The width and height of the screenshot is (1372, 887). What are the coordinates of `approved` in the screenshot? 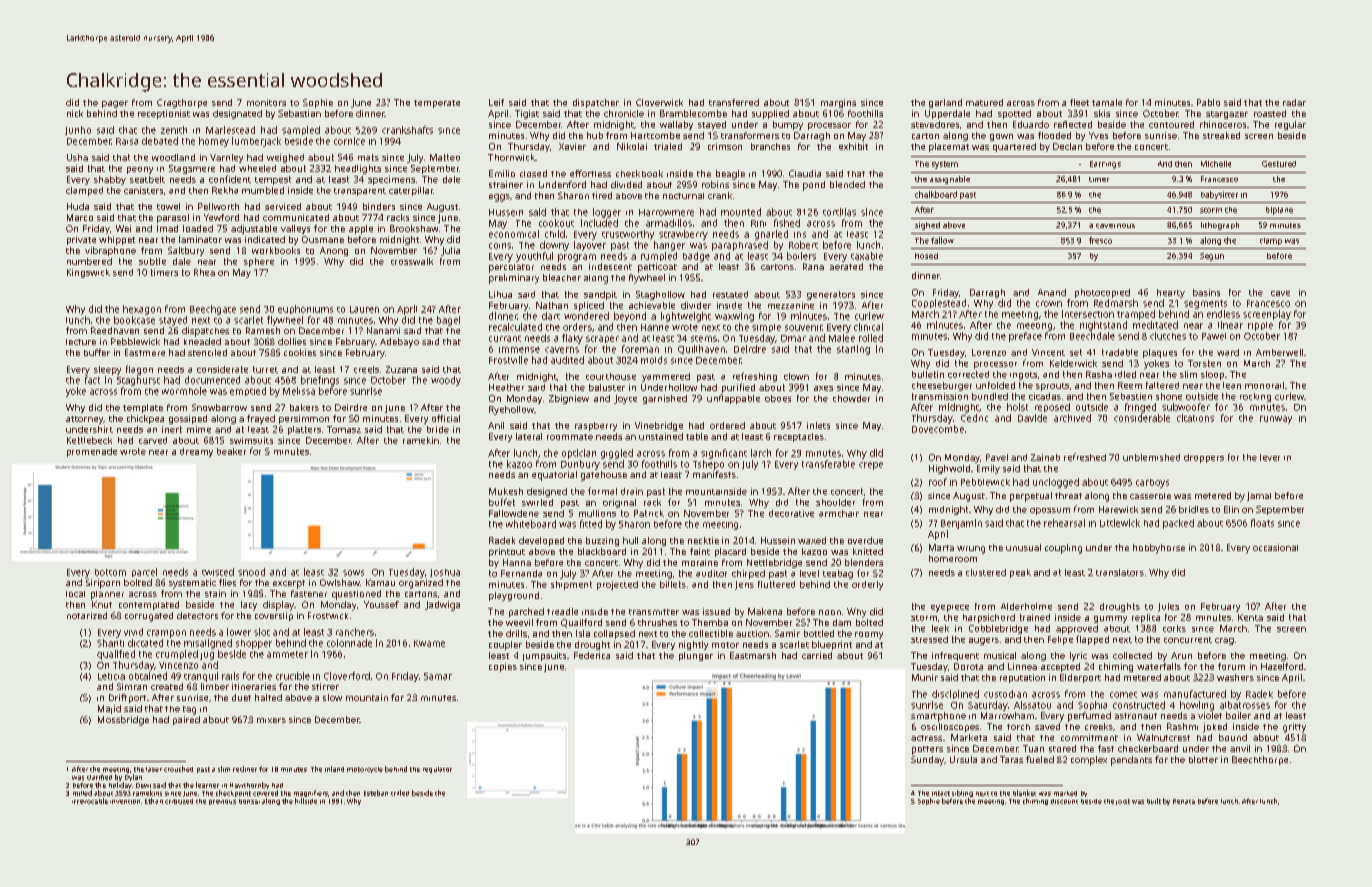 It's located at (1077, 629).
